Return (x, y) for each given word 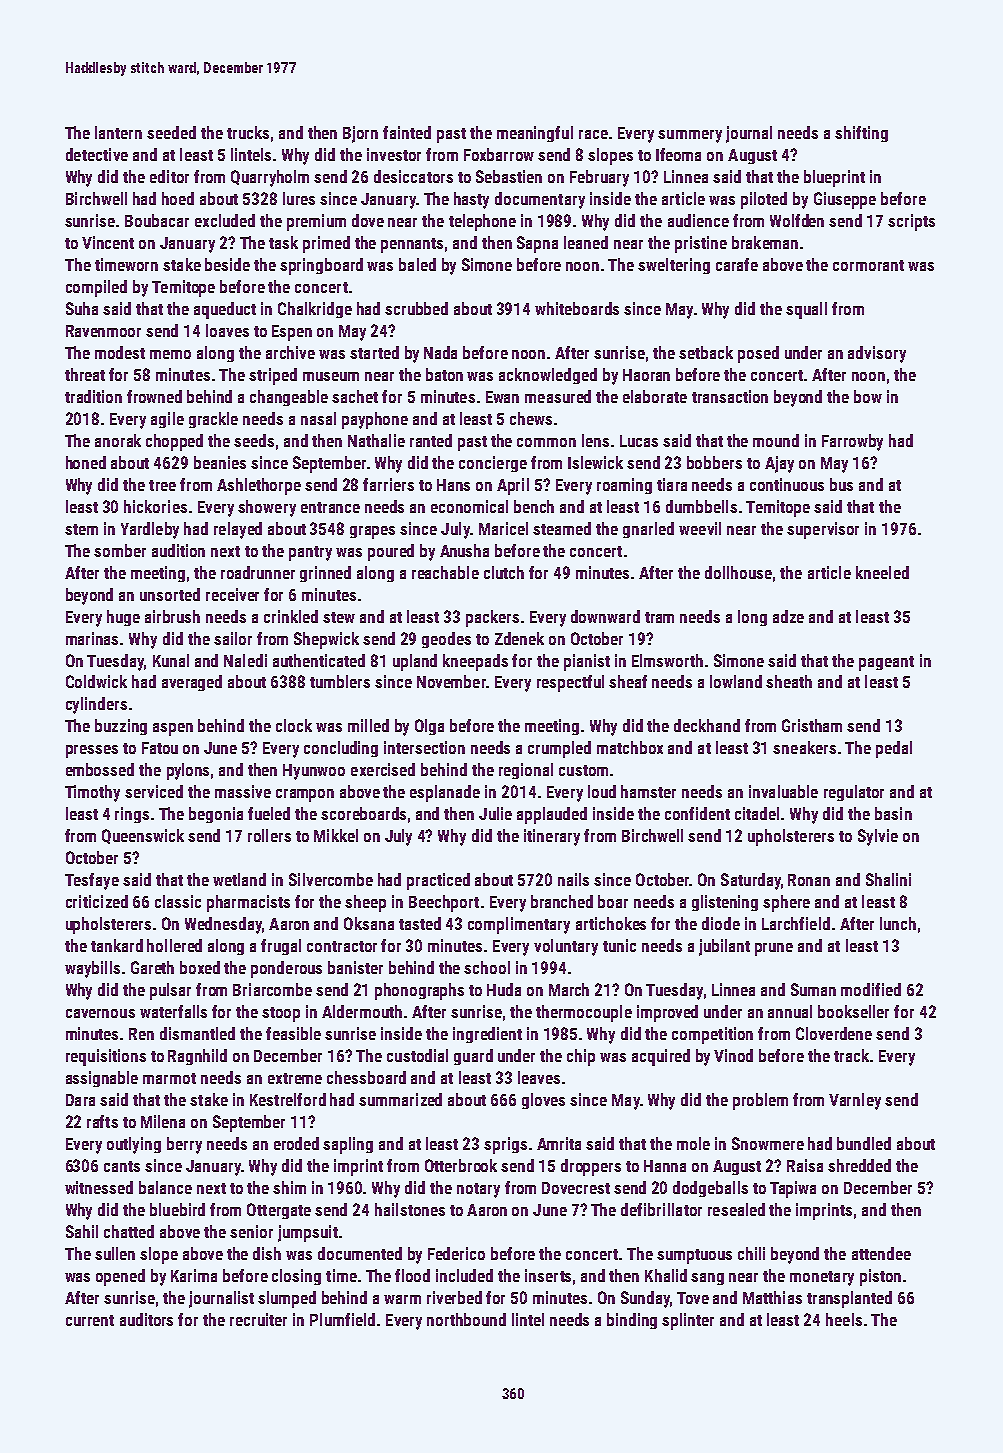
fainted (407, 132)
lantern (118, 132)
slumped (287, 1299)
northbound (466, 1319)
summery (690, 136)
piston (880, 1277)
